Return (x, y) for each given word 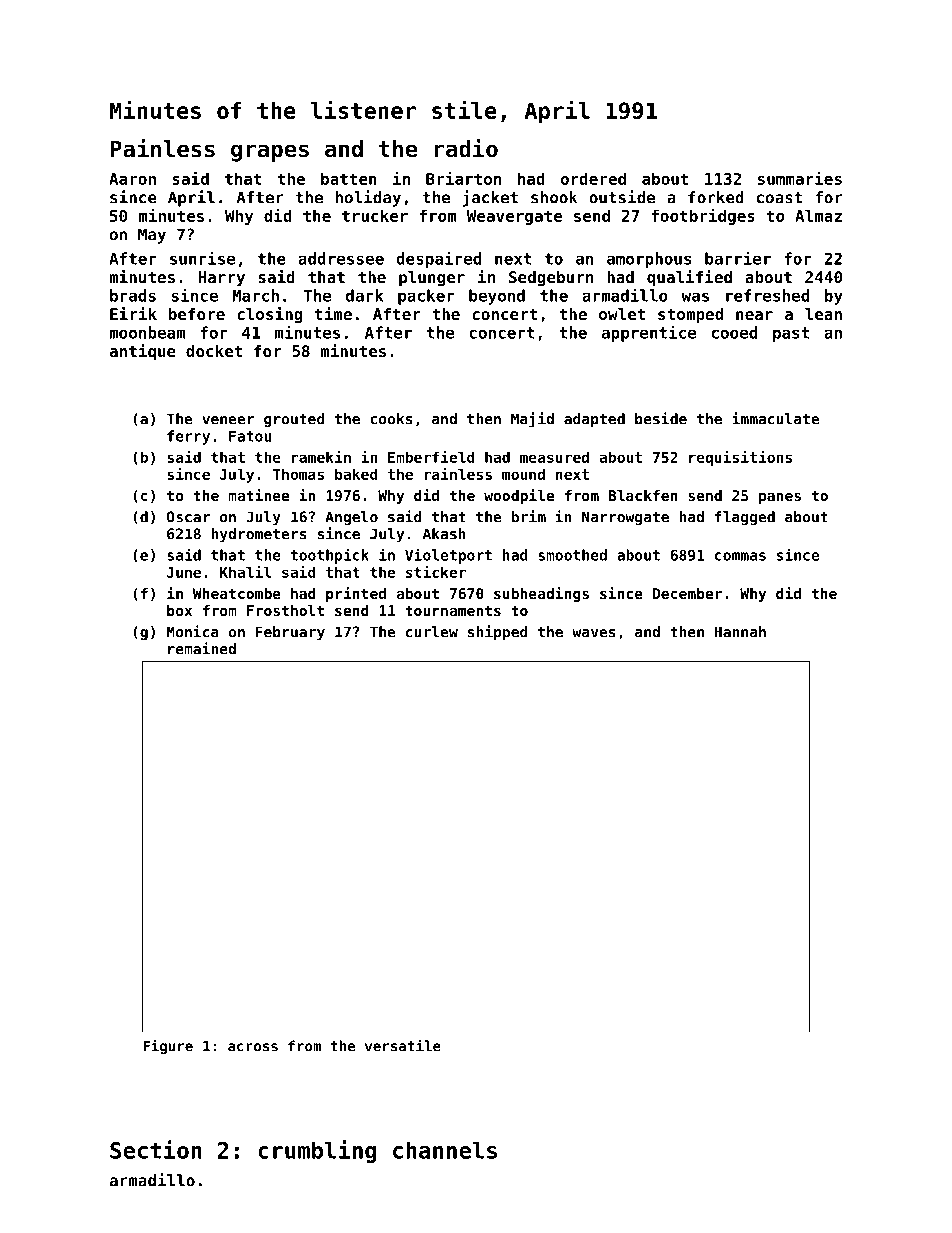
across (253, 1047)
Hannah (740, 632)
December (687, 593)
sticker (436, 572)
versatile (403, 1045)
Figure (168, 1046)
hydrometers (259, 535)
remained (202, 648)
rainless (458, 474)
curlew (432, 632)
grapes (270, 153)
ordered (593, 178)
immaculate (775, 418)
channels (445, 1150)
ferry (188, 437)
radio (466, 148)
